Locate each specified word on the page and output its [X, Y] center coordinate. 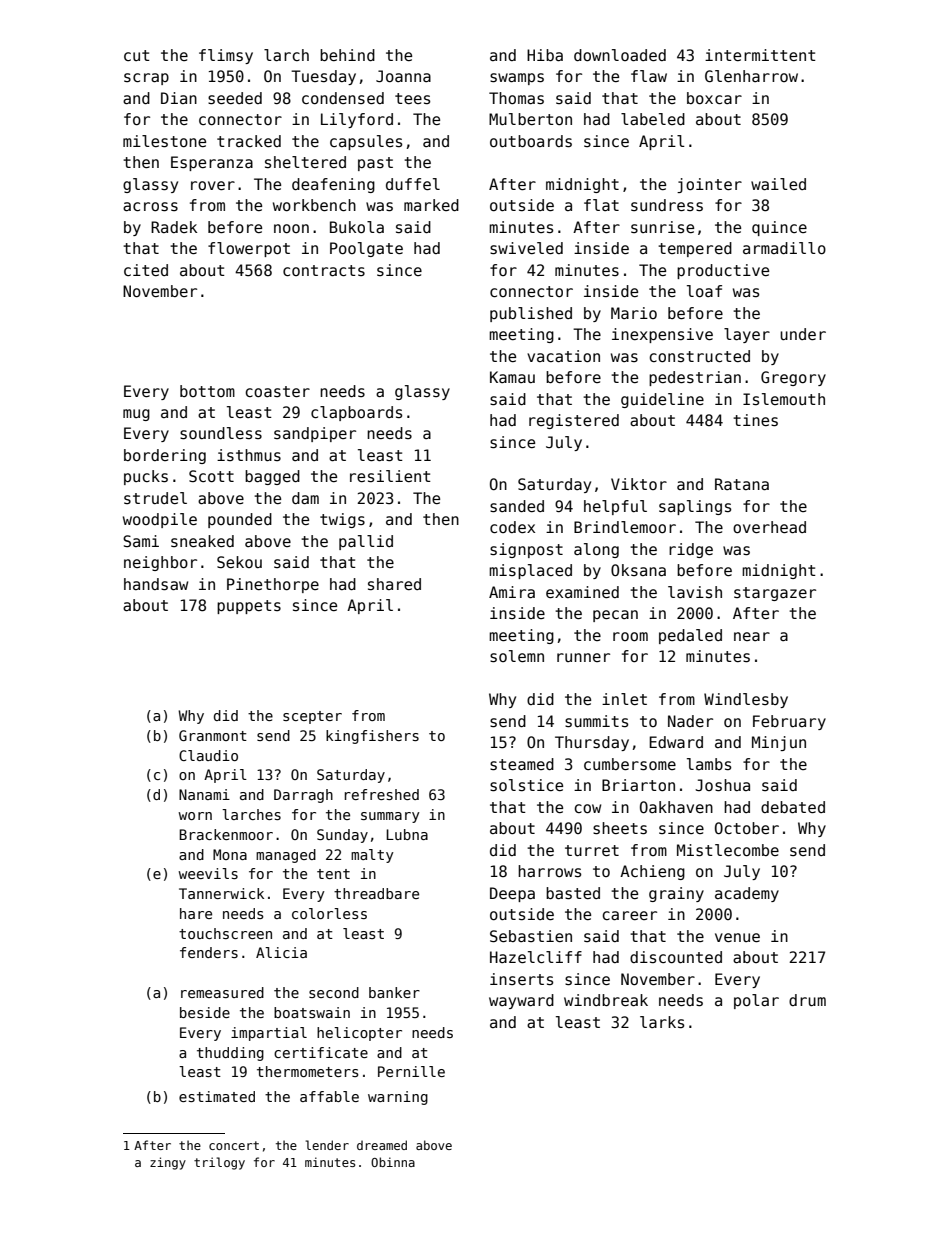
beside [205, 1012]
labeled [653, 119]
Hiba [545, 55]
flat [601, 205]
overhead [769, 527]
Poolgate [366, 249]
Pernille [411, 1071]
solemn [517, 656]
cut [137, 55]
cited [146, 270]
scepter [312, 717]
